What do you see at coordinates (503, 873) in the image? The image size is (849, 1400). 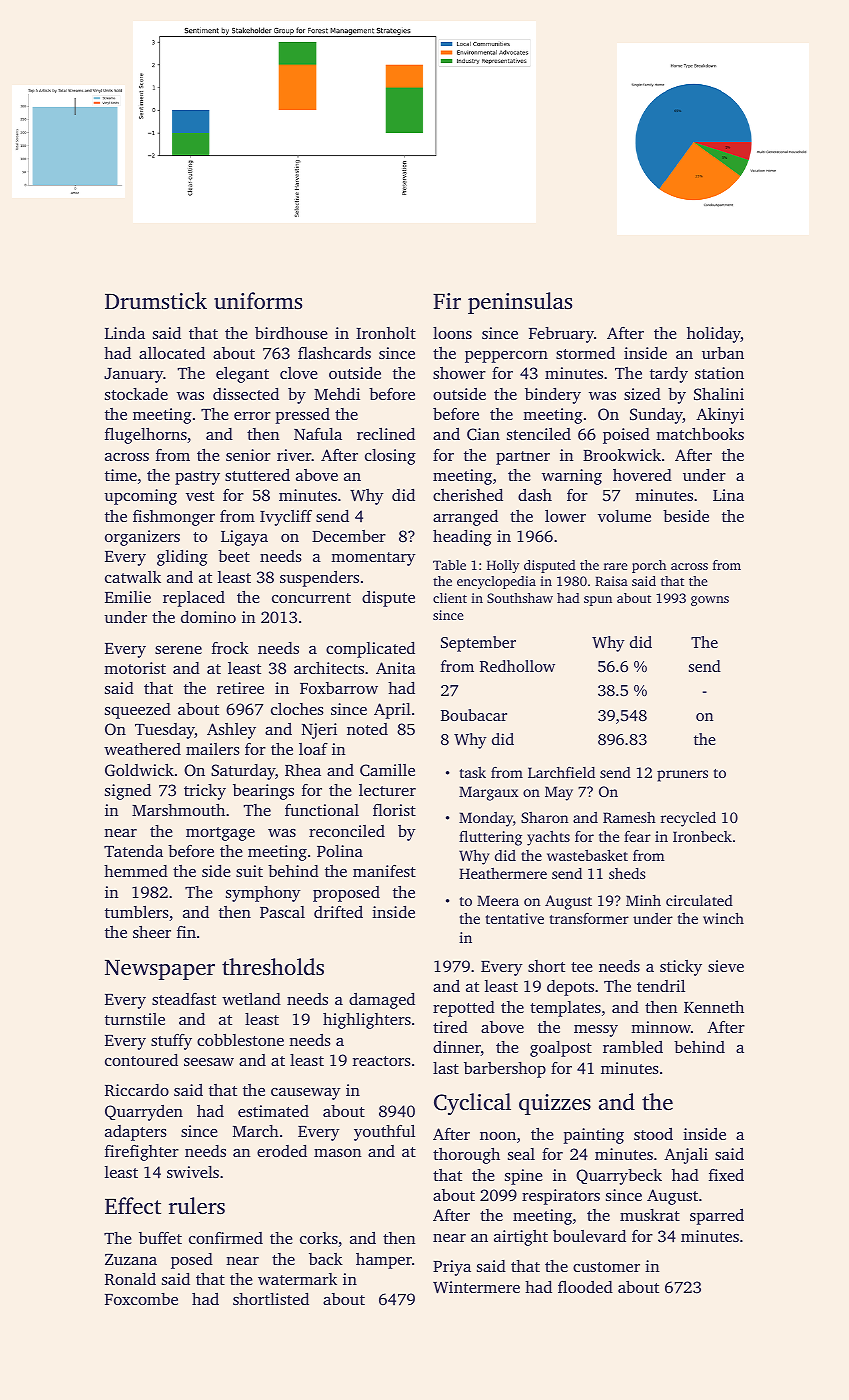 I see `Heathermere` at bounding box center [503, 873].
